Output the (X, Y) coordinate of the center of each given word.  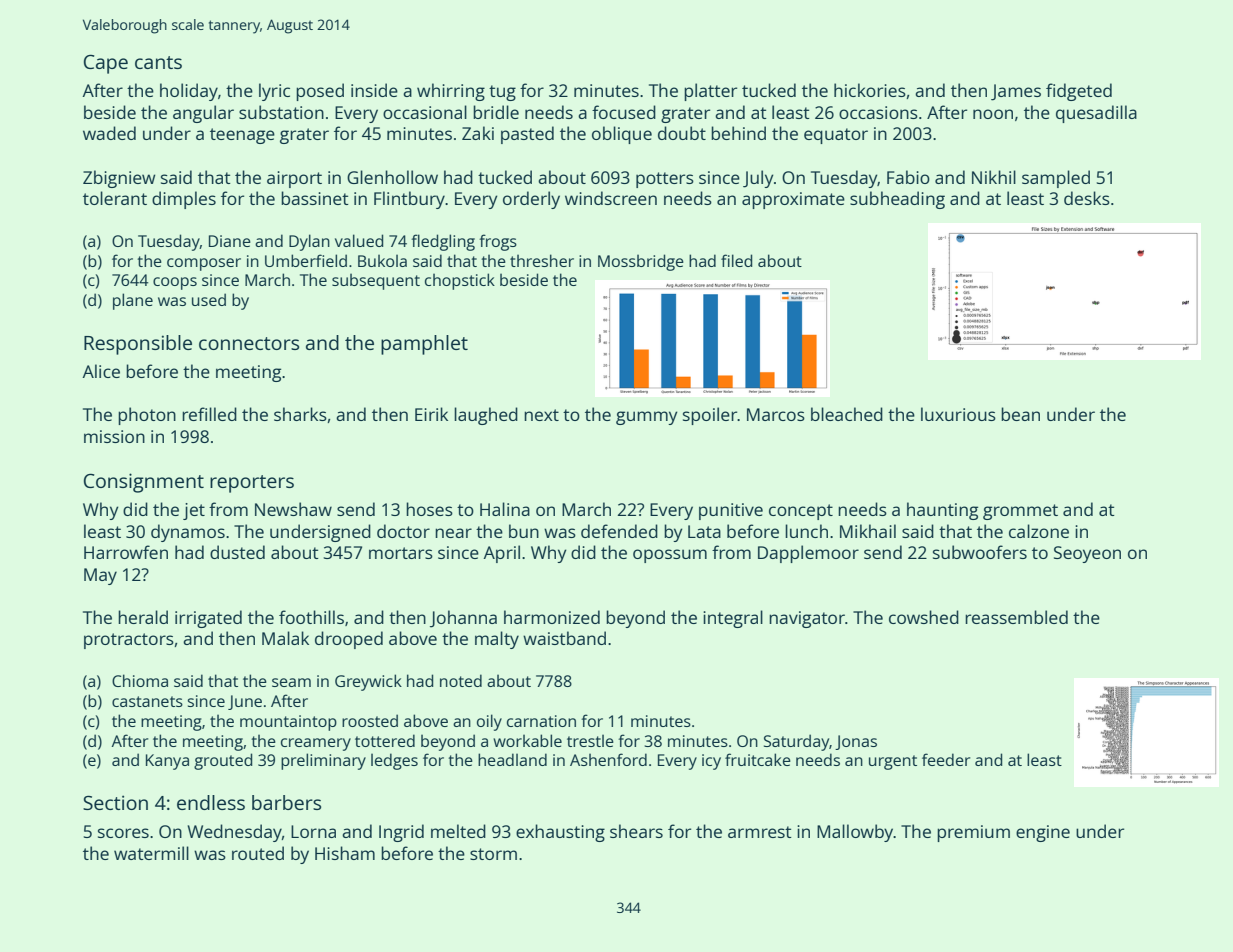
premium (973, 833)
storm (493, 854)
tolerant (115, 198)
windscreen (611, 198)
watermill (151, 853)
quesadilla (1096, 114)
